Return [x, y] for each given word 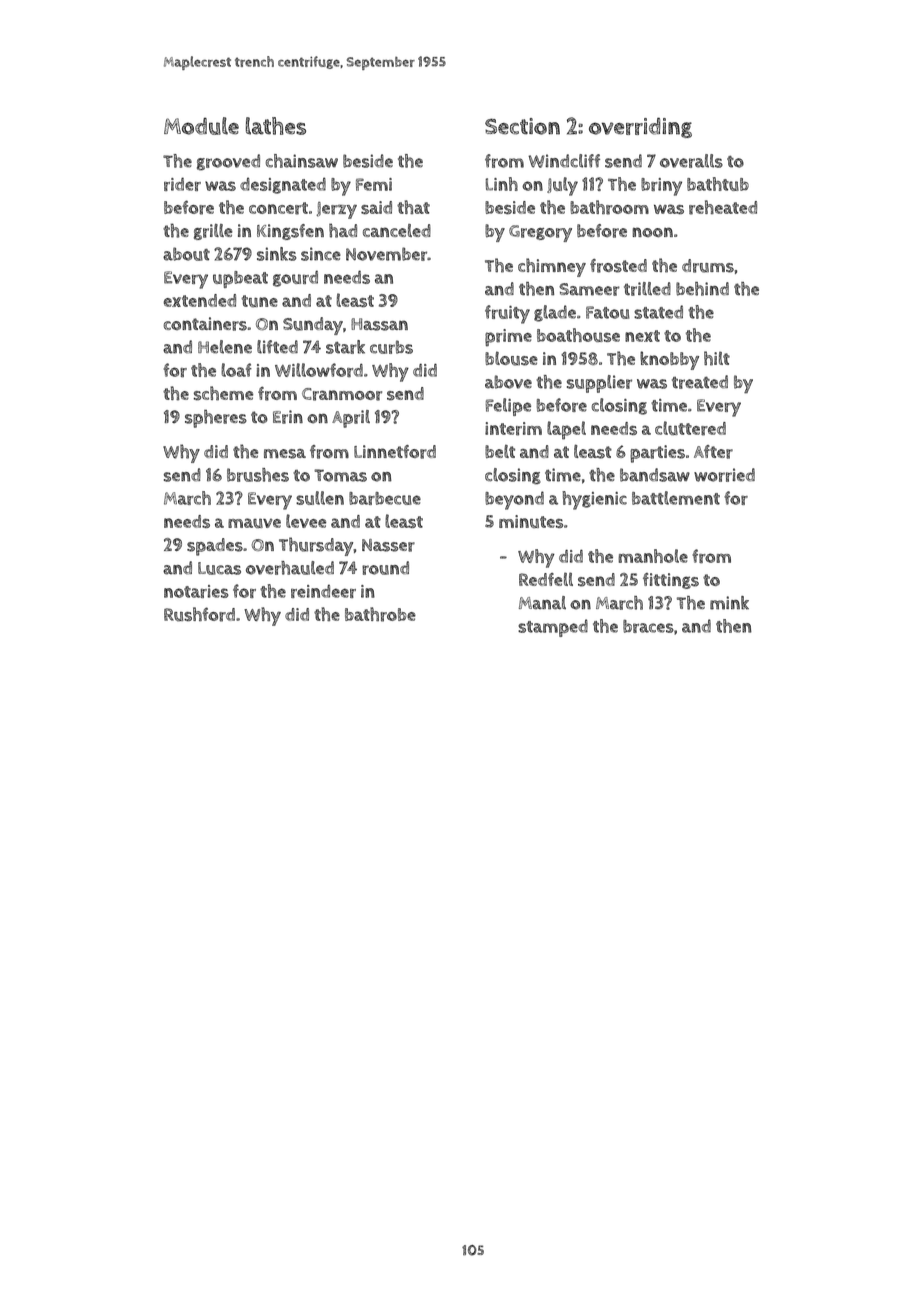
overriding [640, 128]
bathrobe [380, 614]
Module [201, 126]
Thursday [316, 546]
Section [522, 126]
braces [648, 626]
